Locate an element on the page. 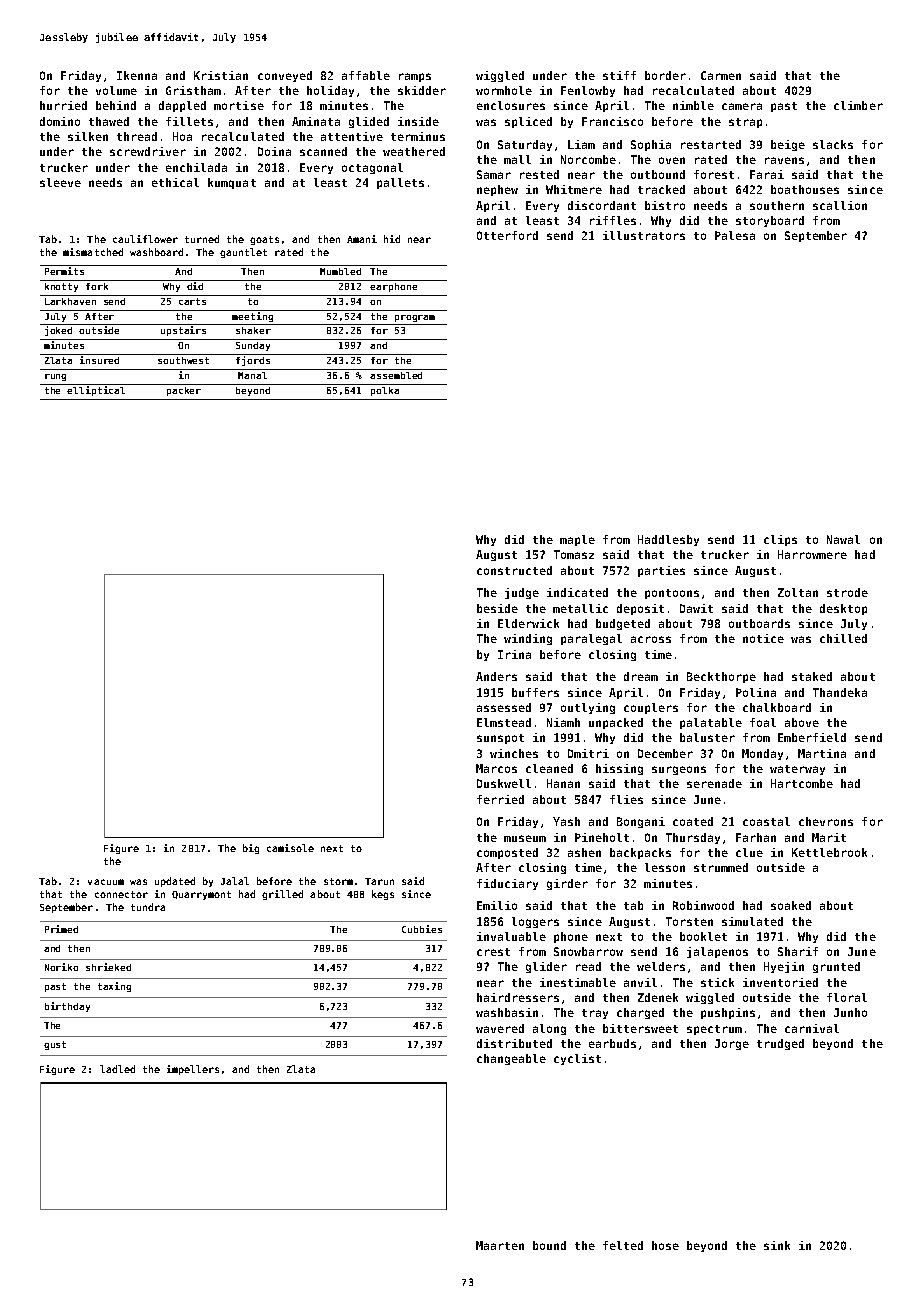 The image size is (924, 1308). ladled is located at coordinates (117, 1069).
